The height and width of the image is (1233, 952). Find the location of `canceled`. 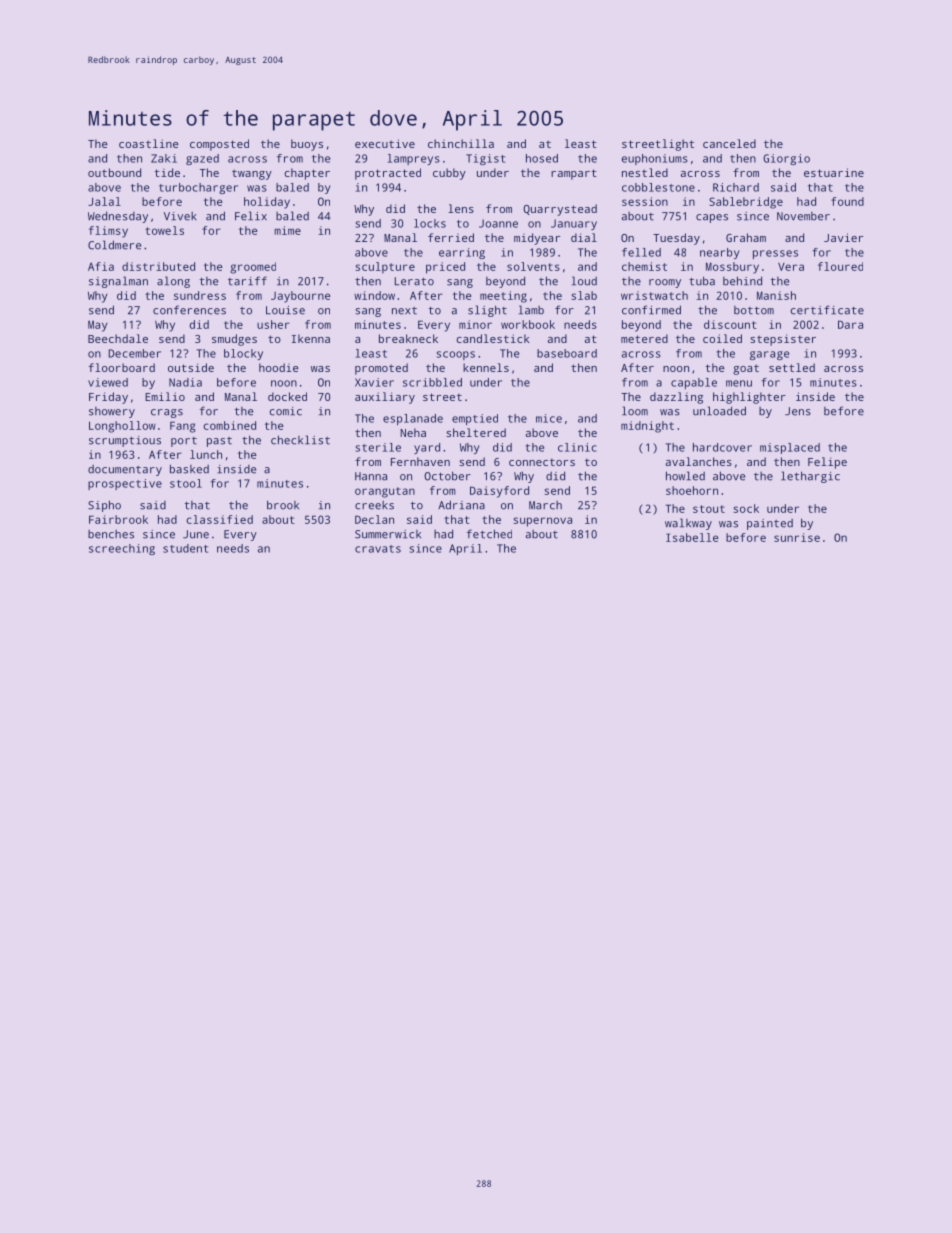

canceled is located at coordinates (729, 143).
